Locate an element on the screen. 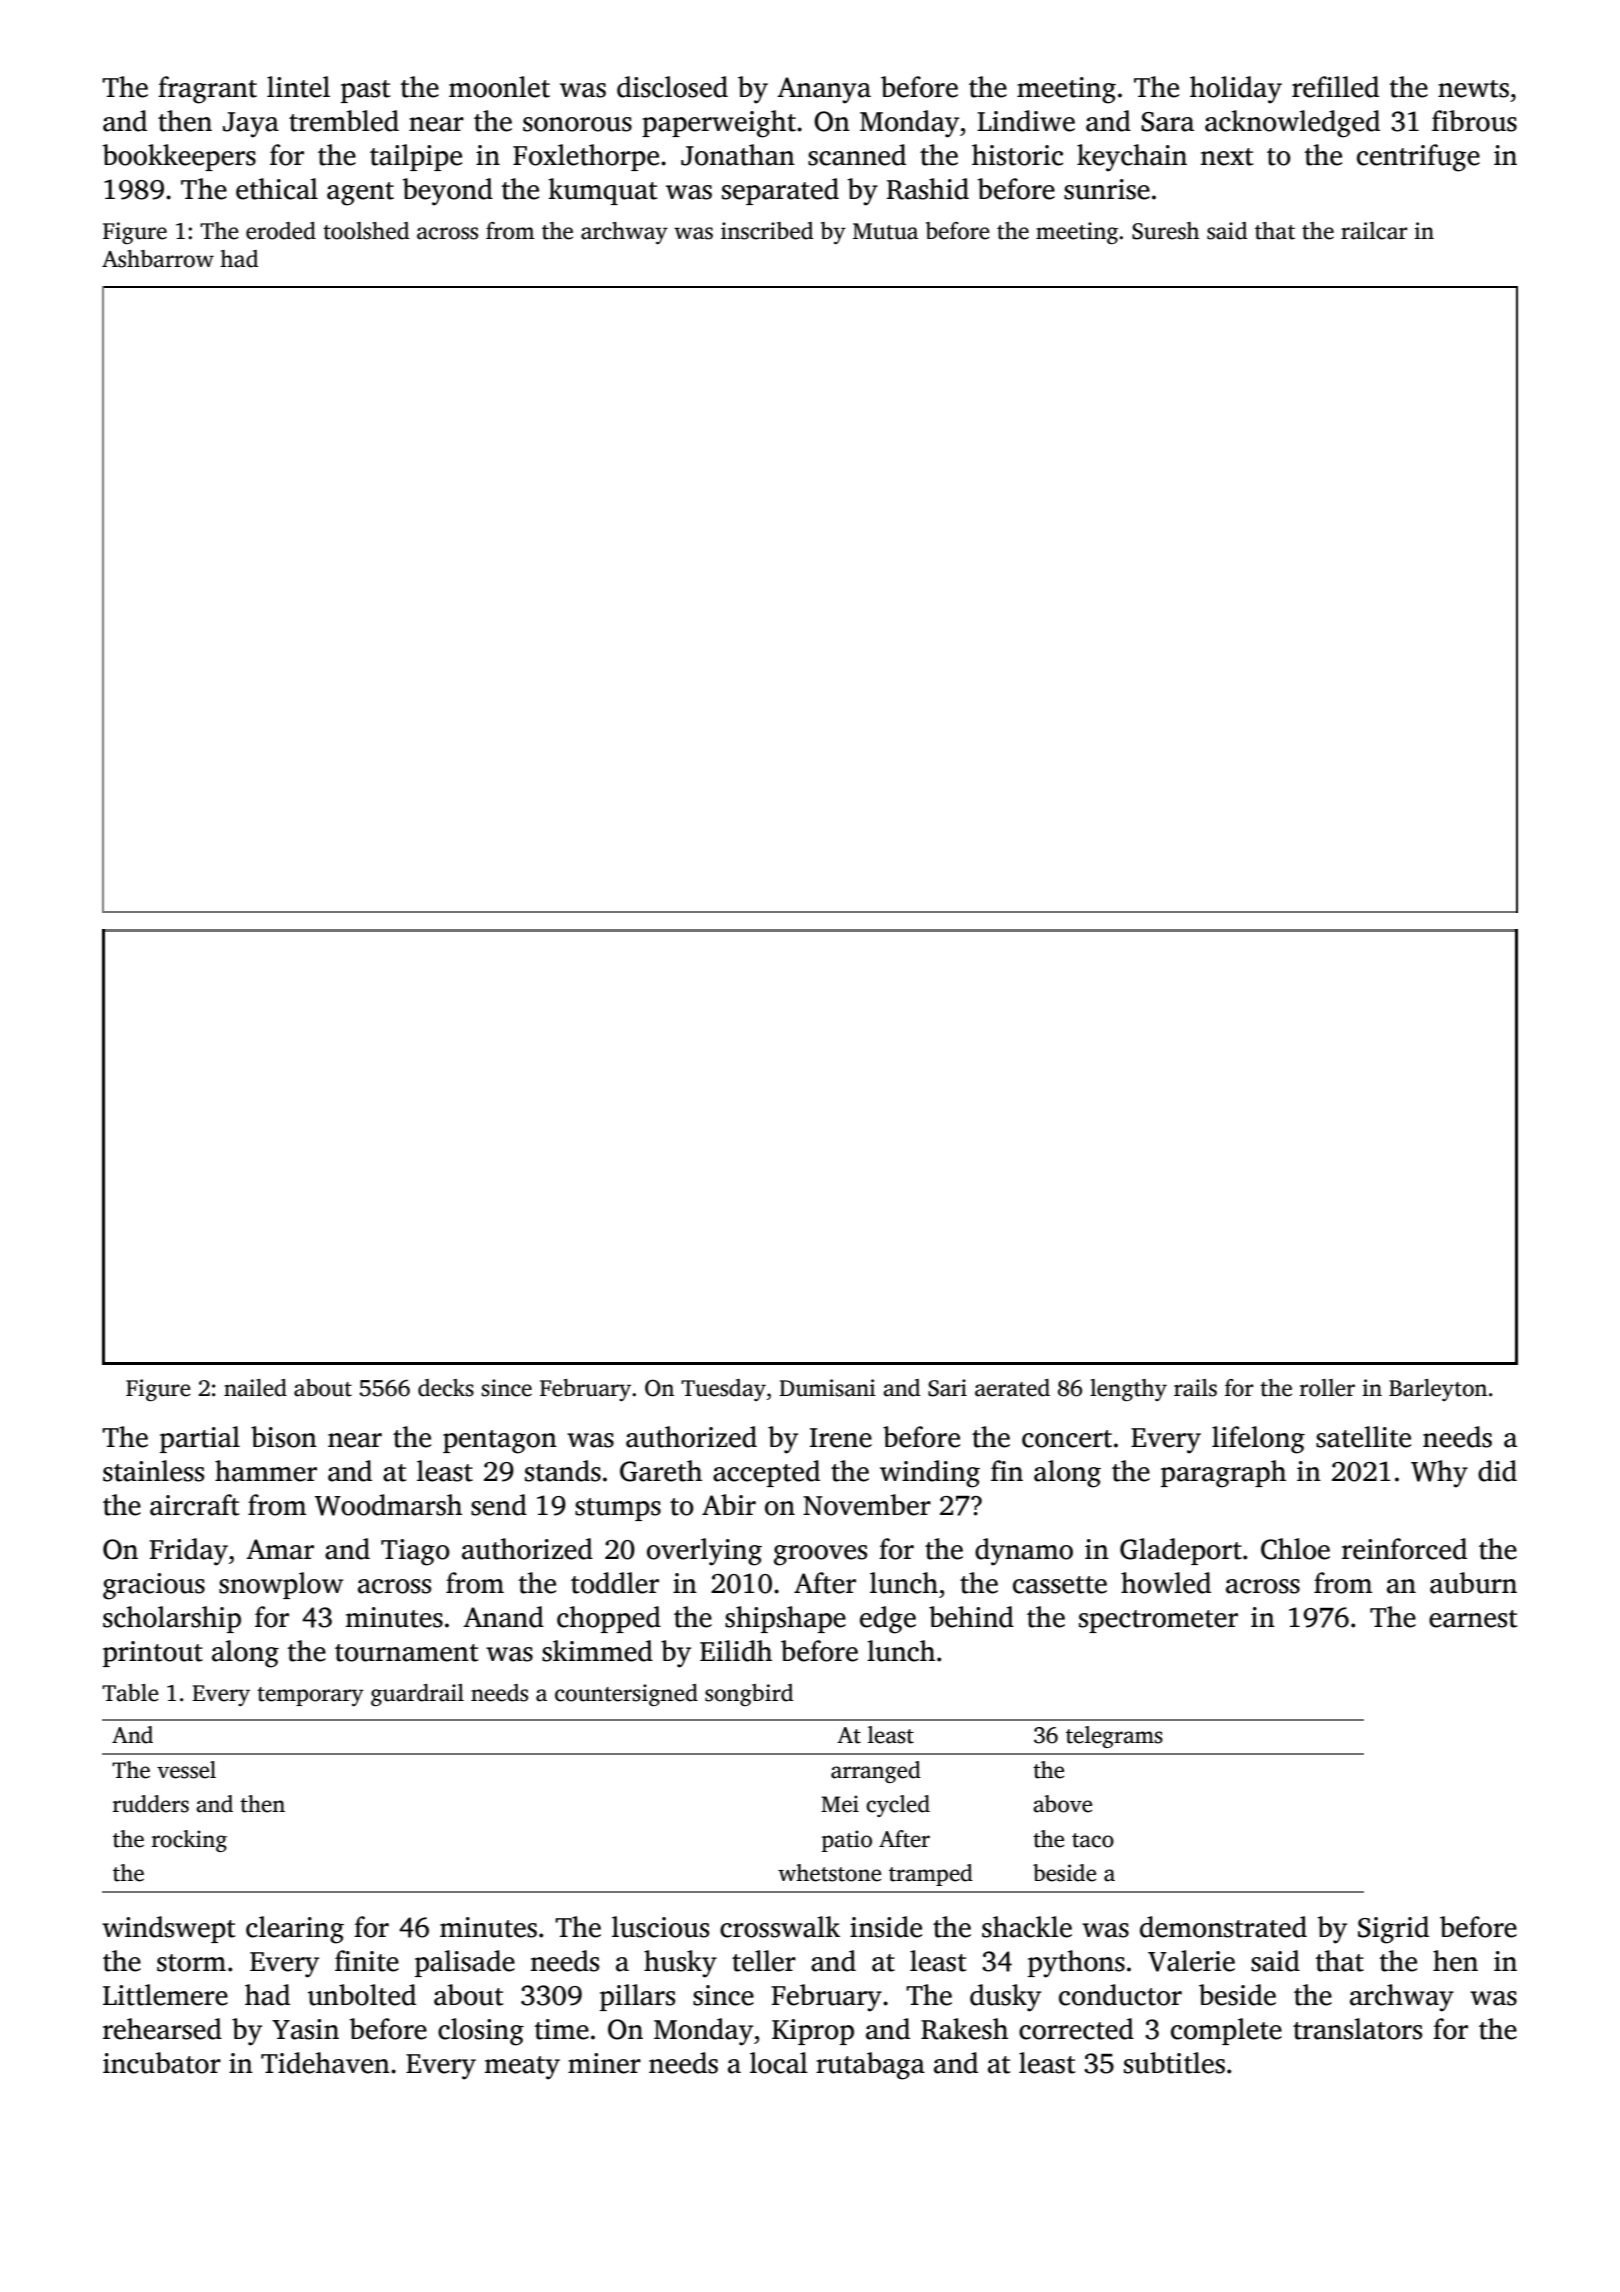 This screenshot has height=2292, width=1620. eroded is located at coordinates (281, 231).
